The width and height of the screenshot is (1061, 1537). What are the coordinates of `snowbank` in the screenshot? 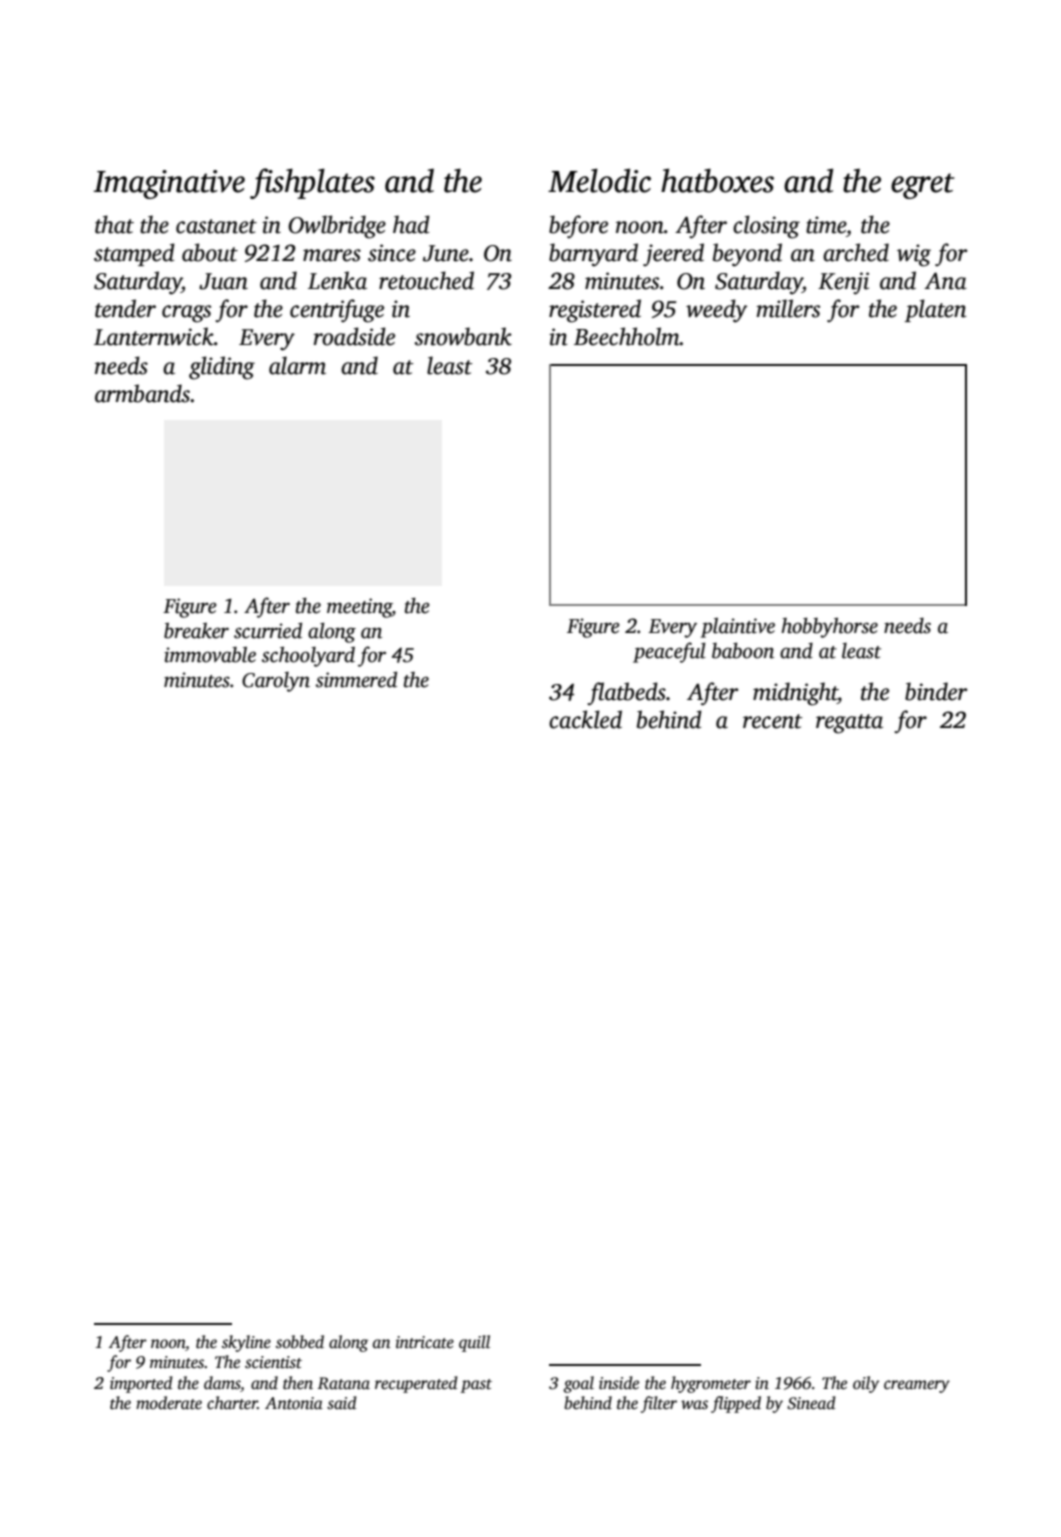 It's located at (463, 336).
